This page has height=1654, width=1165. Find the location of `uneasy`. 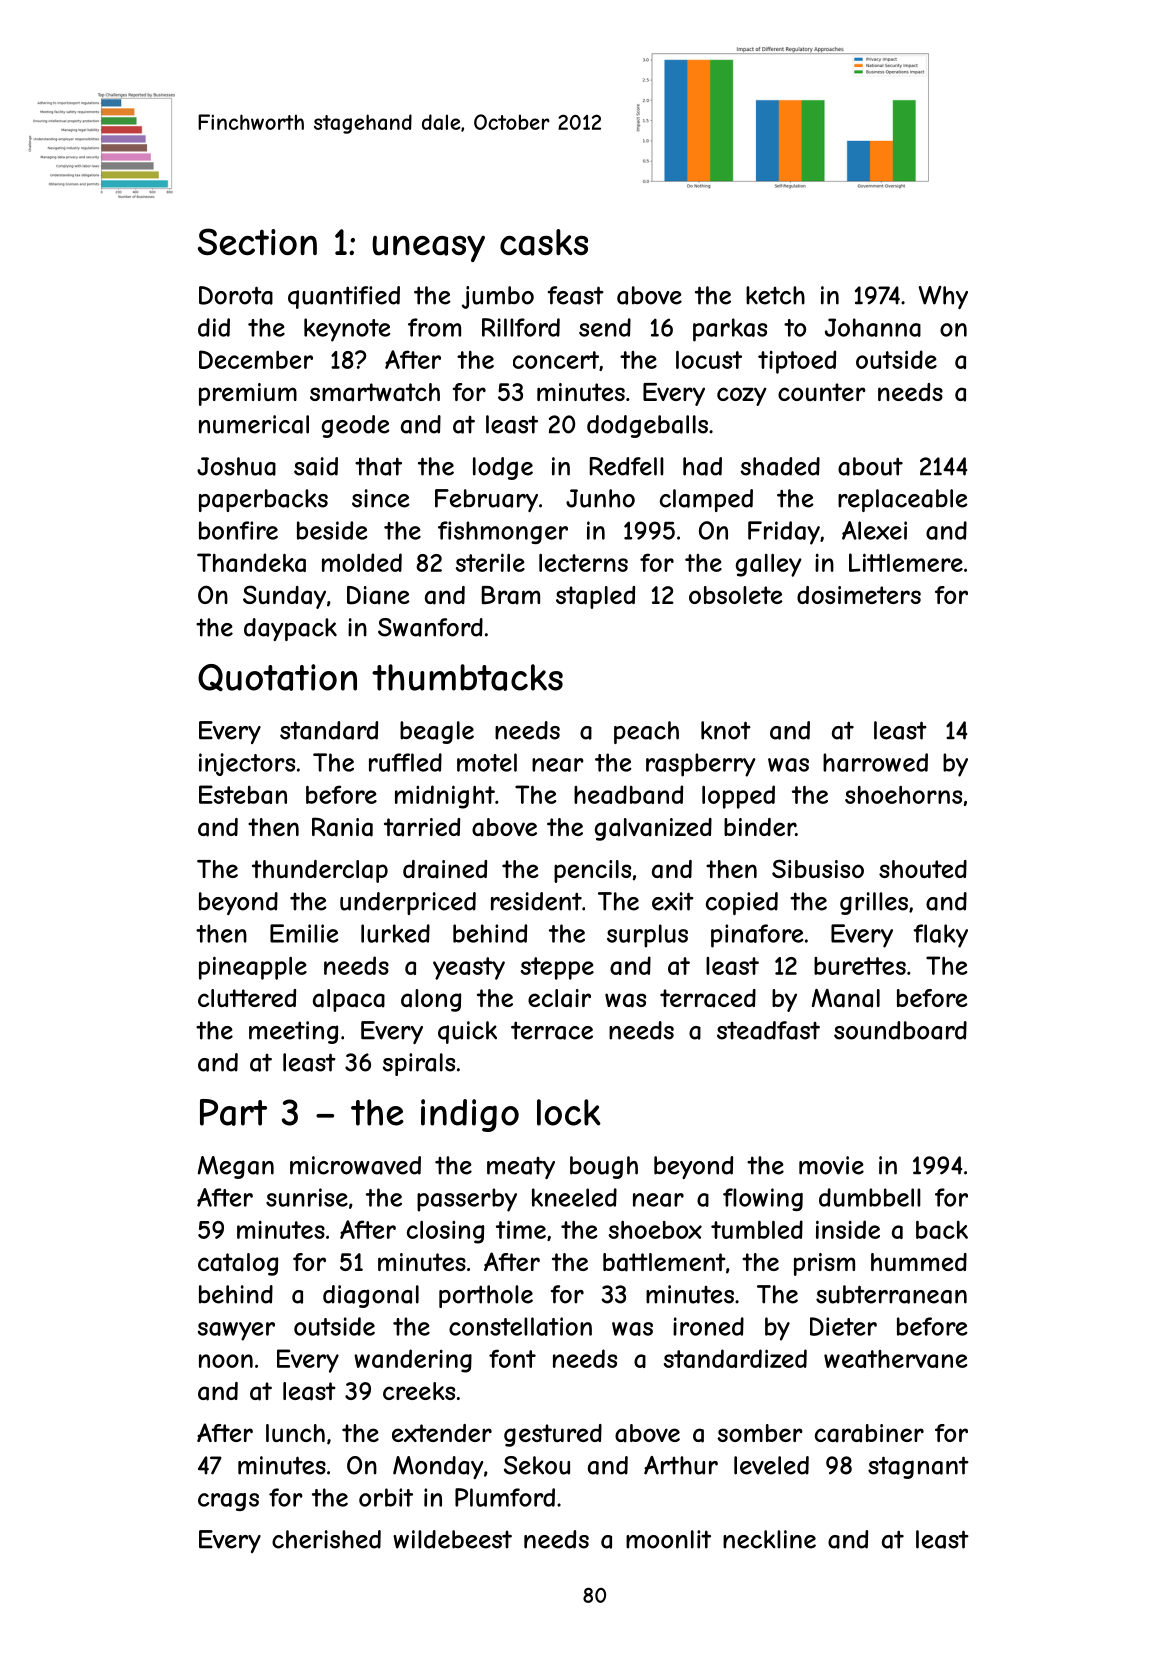

uneasy is located at coordinates (428, 249).
